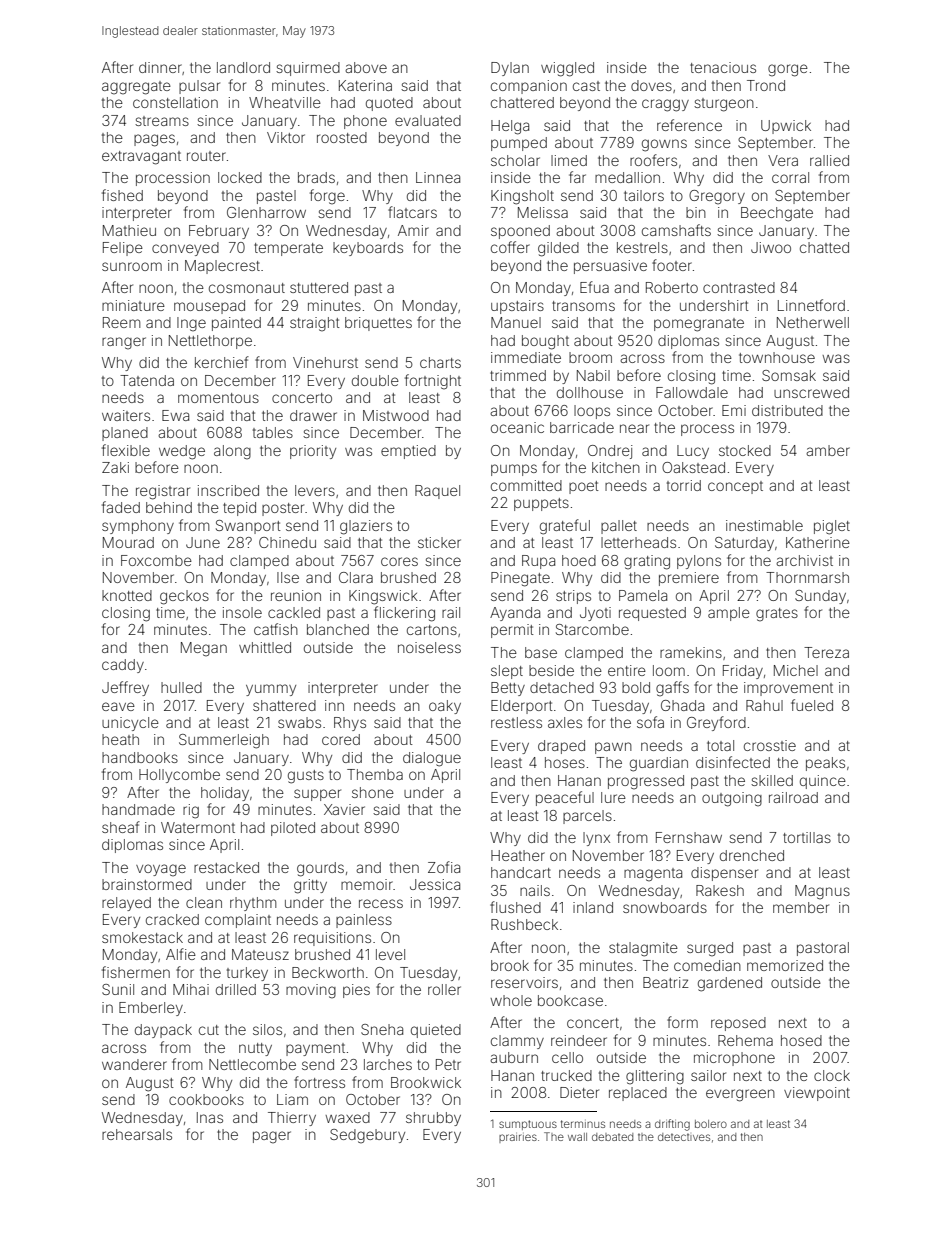 This document has width=952, height=1233. I want to click on Pinegate, so click(520, 579).
